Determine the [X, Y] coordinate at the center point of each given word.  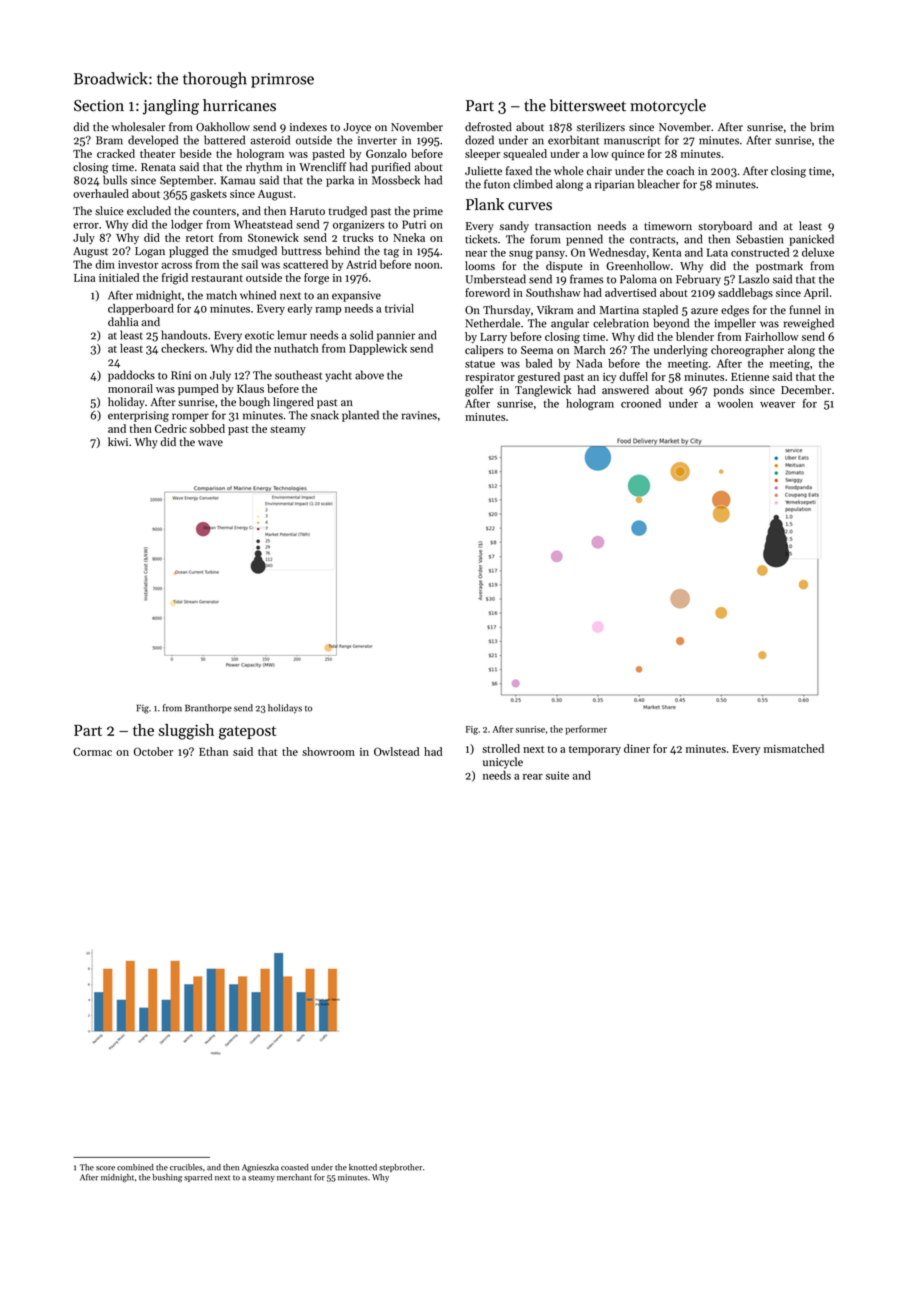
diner [637, 748]
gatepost [247, 733]
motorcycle [668, 107]
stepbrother [400, 1168]
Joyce [357, 128]
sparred [198, 1178]
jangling [171, 107]
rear [533, 777]
